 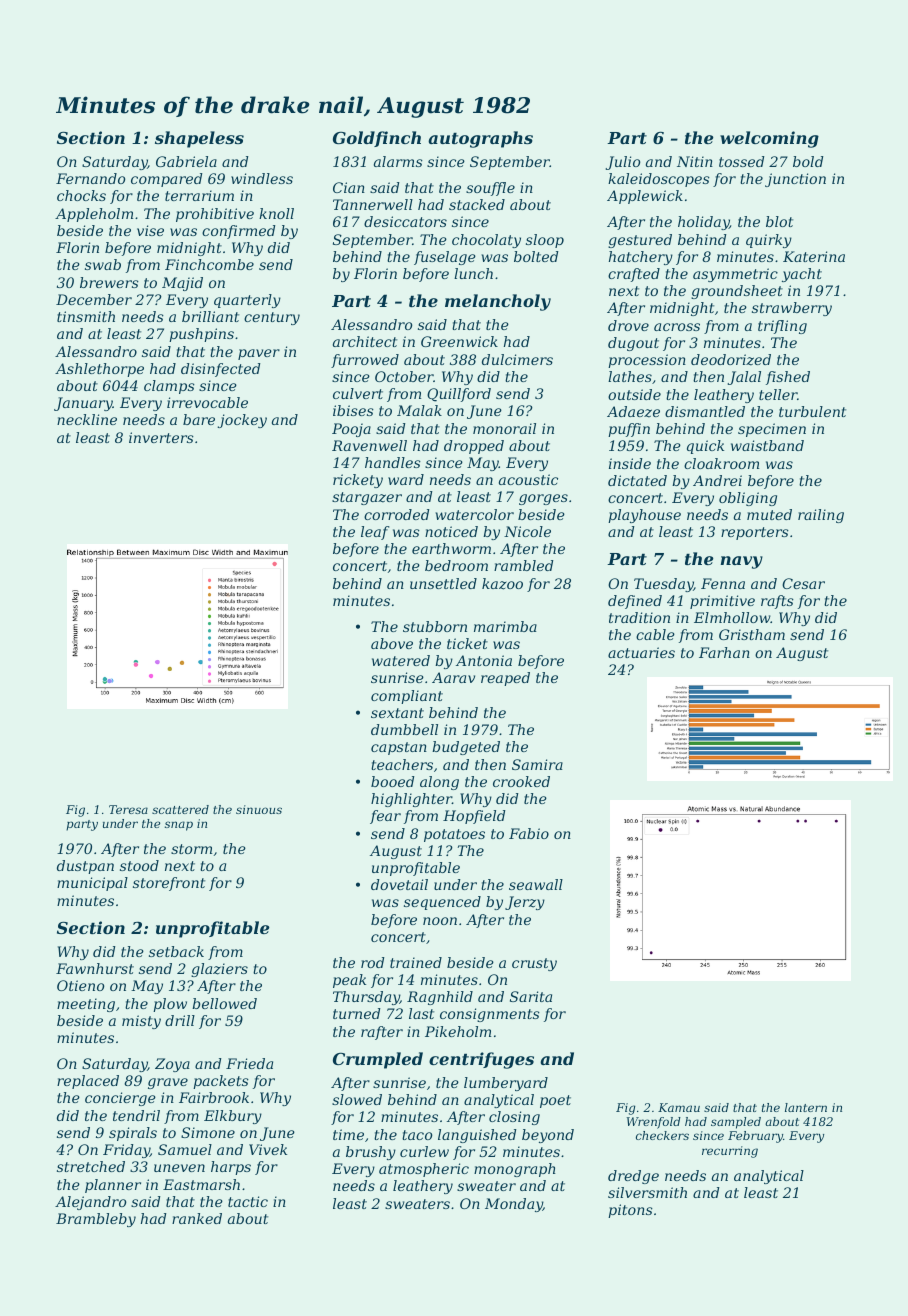 What do you see at coordinates (748, 499) in the screenshot?
I see `obliging` at bounding box center [748, 499].
